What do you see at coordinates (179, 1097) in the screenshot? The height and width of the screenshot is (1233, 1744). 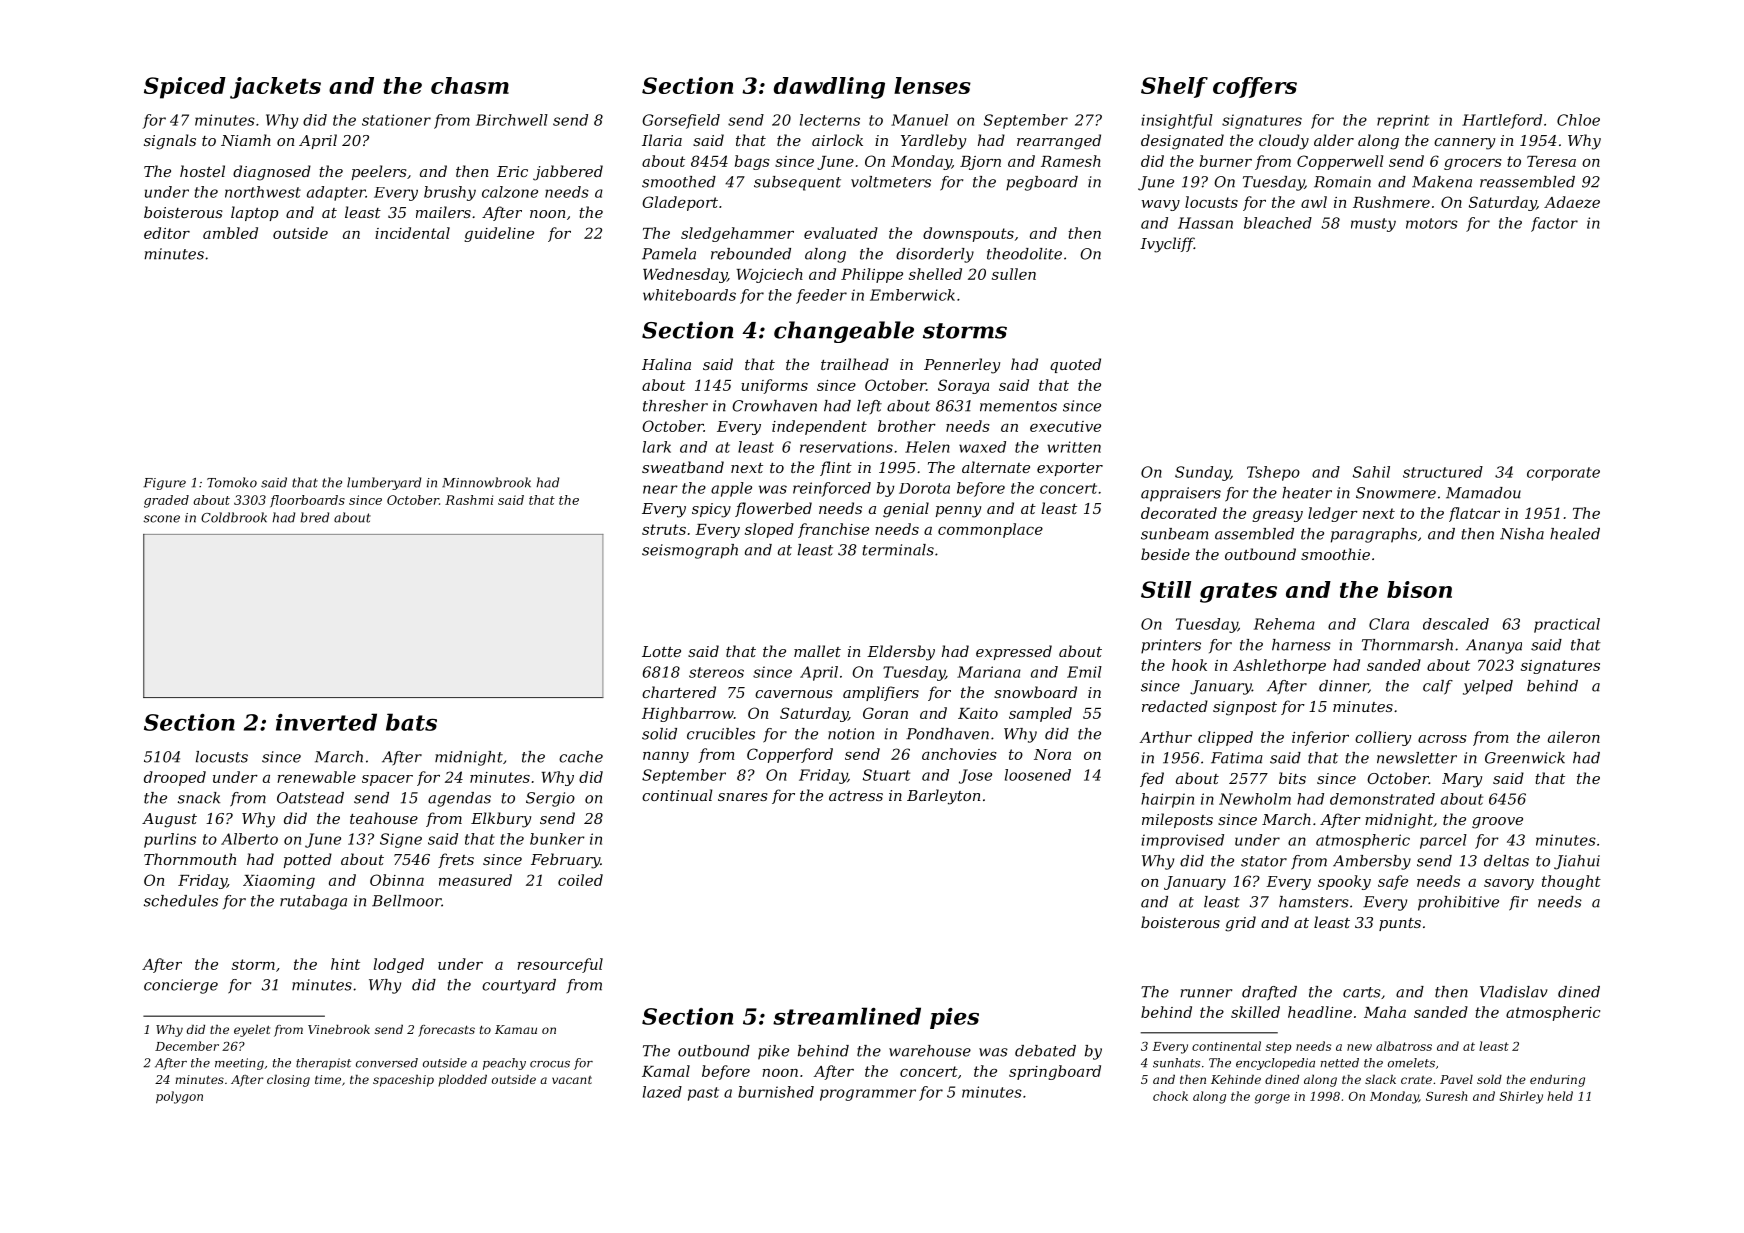 I see `polygon` at bounding box center [179, 1097].
